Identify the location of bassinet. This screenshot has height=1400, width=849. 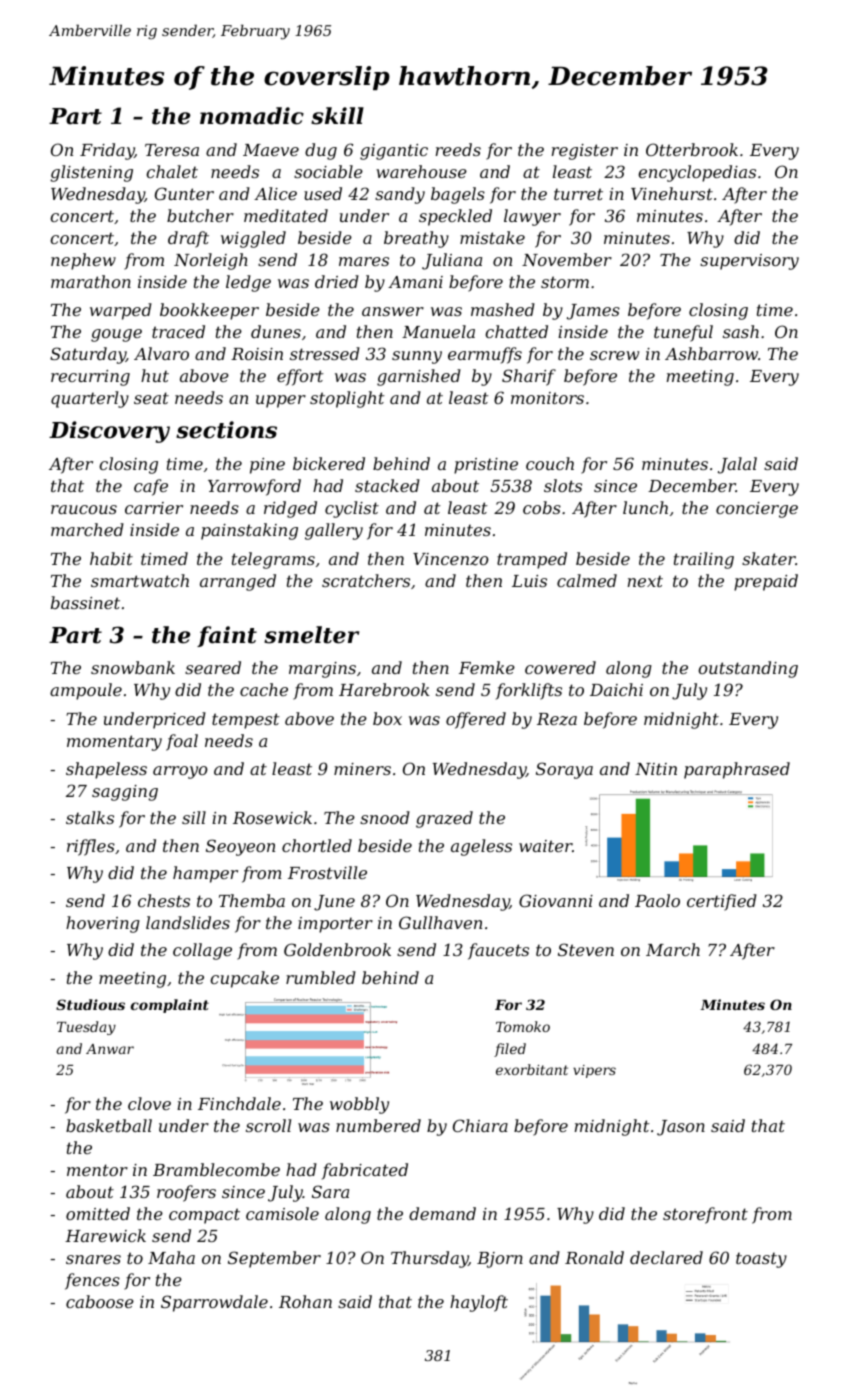
(85, 602).
